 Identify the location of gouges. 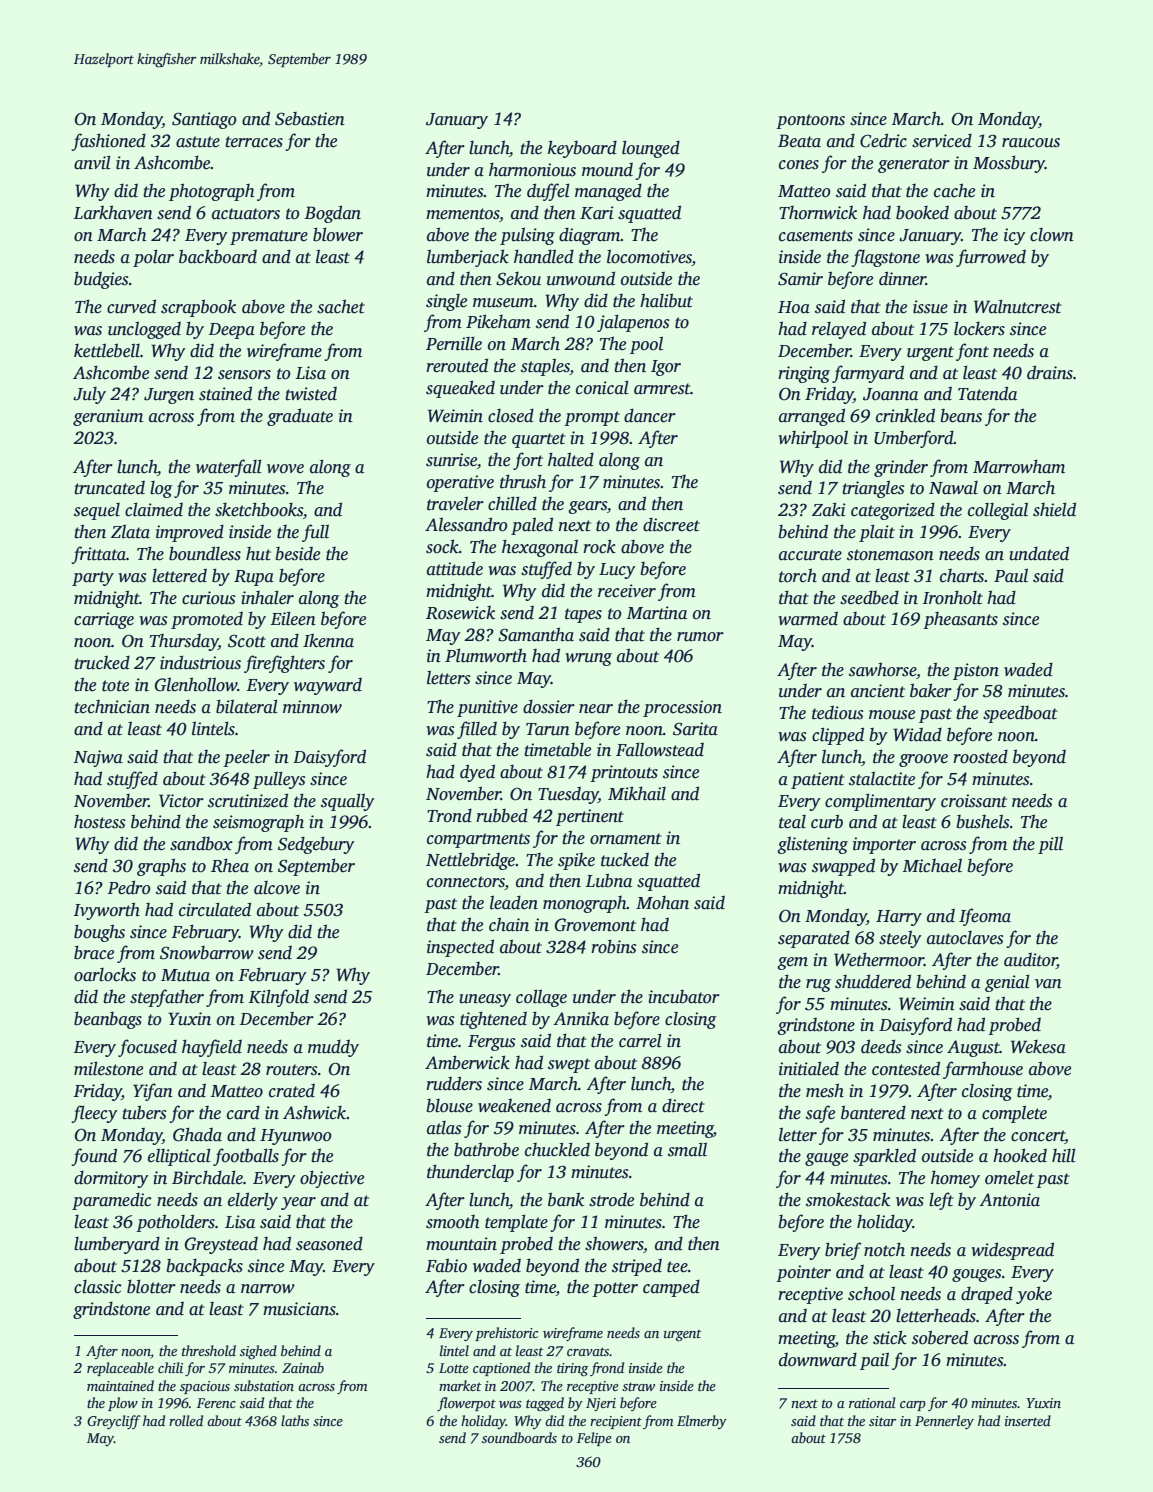
(976, 1275).
